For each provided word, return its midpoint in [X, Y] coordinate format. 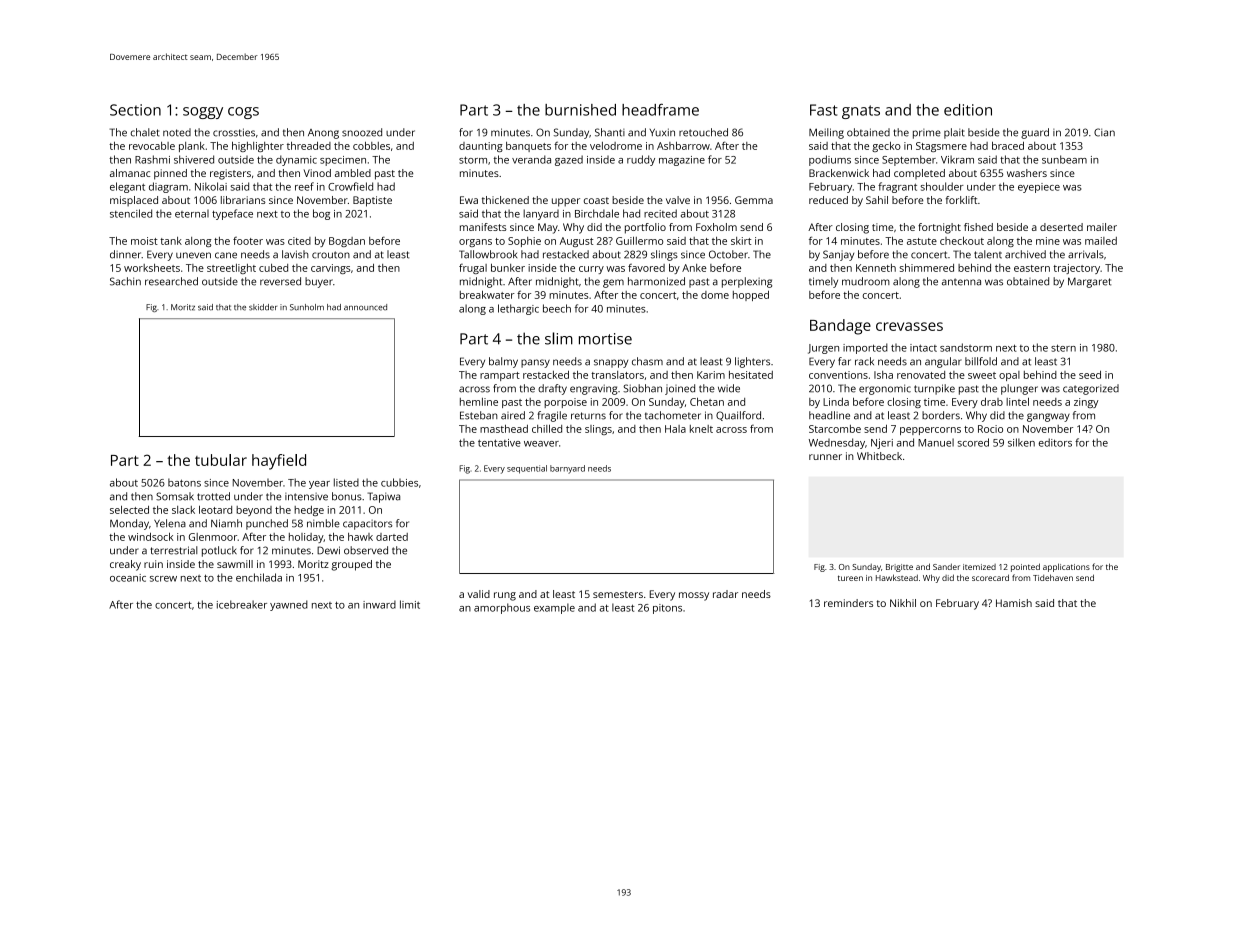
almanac [130, 173]
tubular [221, 460]
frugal [473, 269]
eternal [192, 214]
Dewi [328, 550]
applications [1066, 567]
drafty [552, 389]
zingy [1086, 403]
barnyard [567, 469]
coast [596, 200]
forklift [961, 200]
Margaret [1089, 282]
